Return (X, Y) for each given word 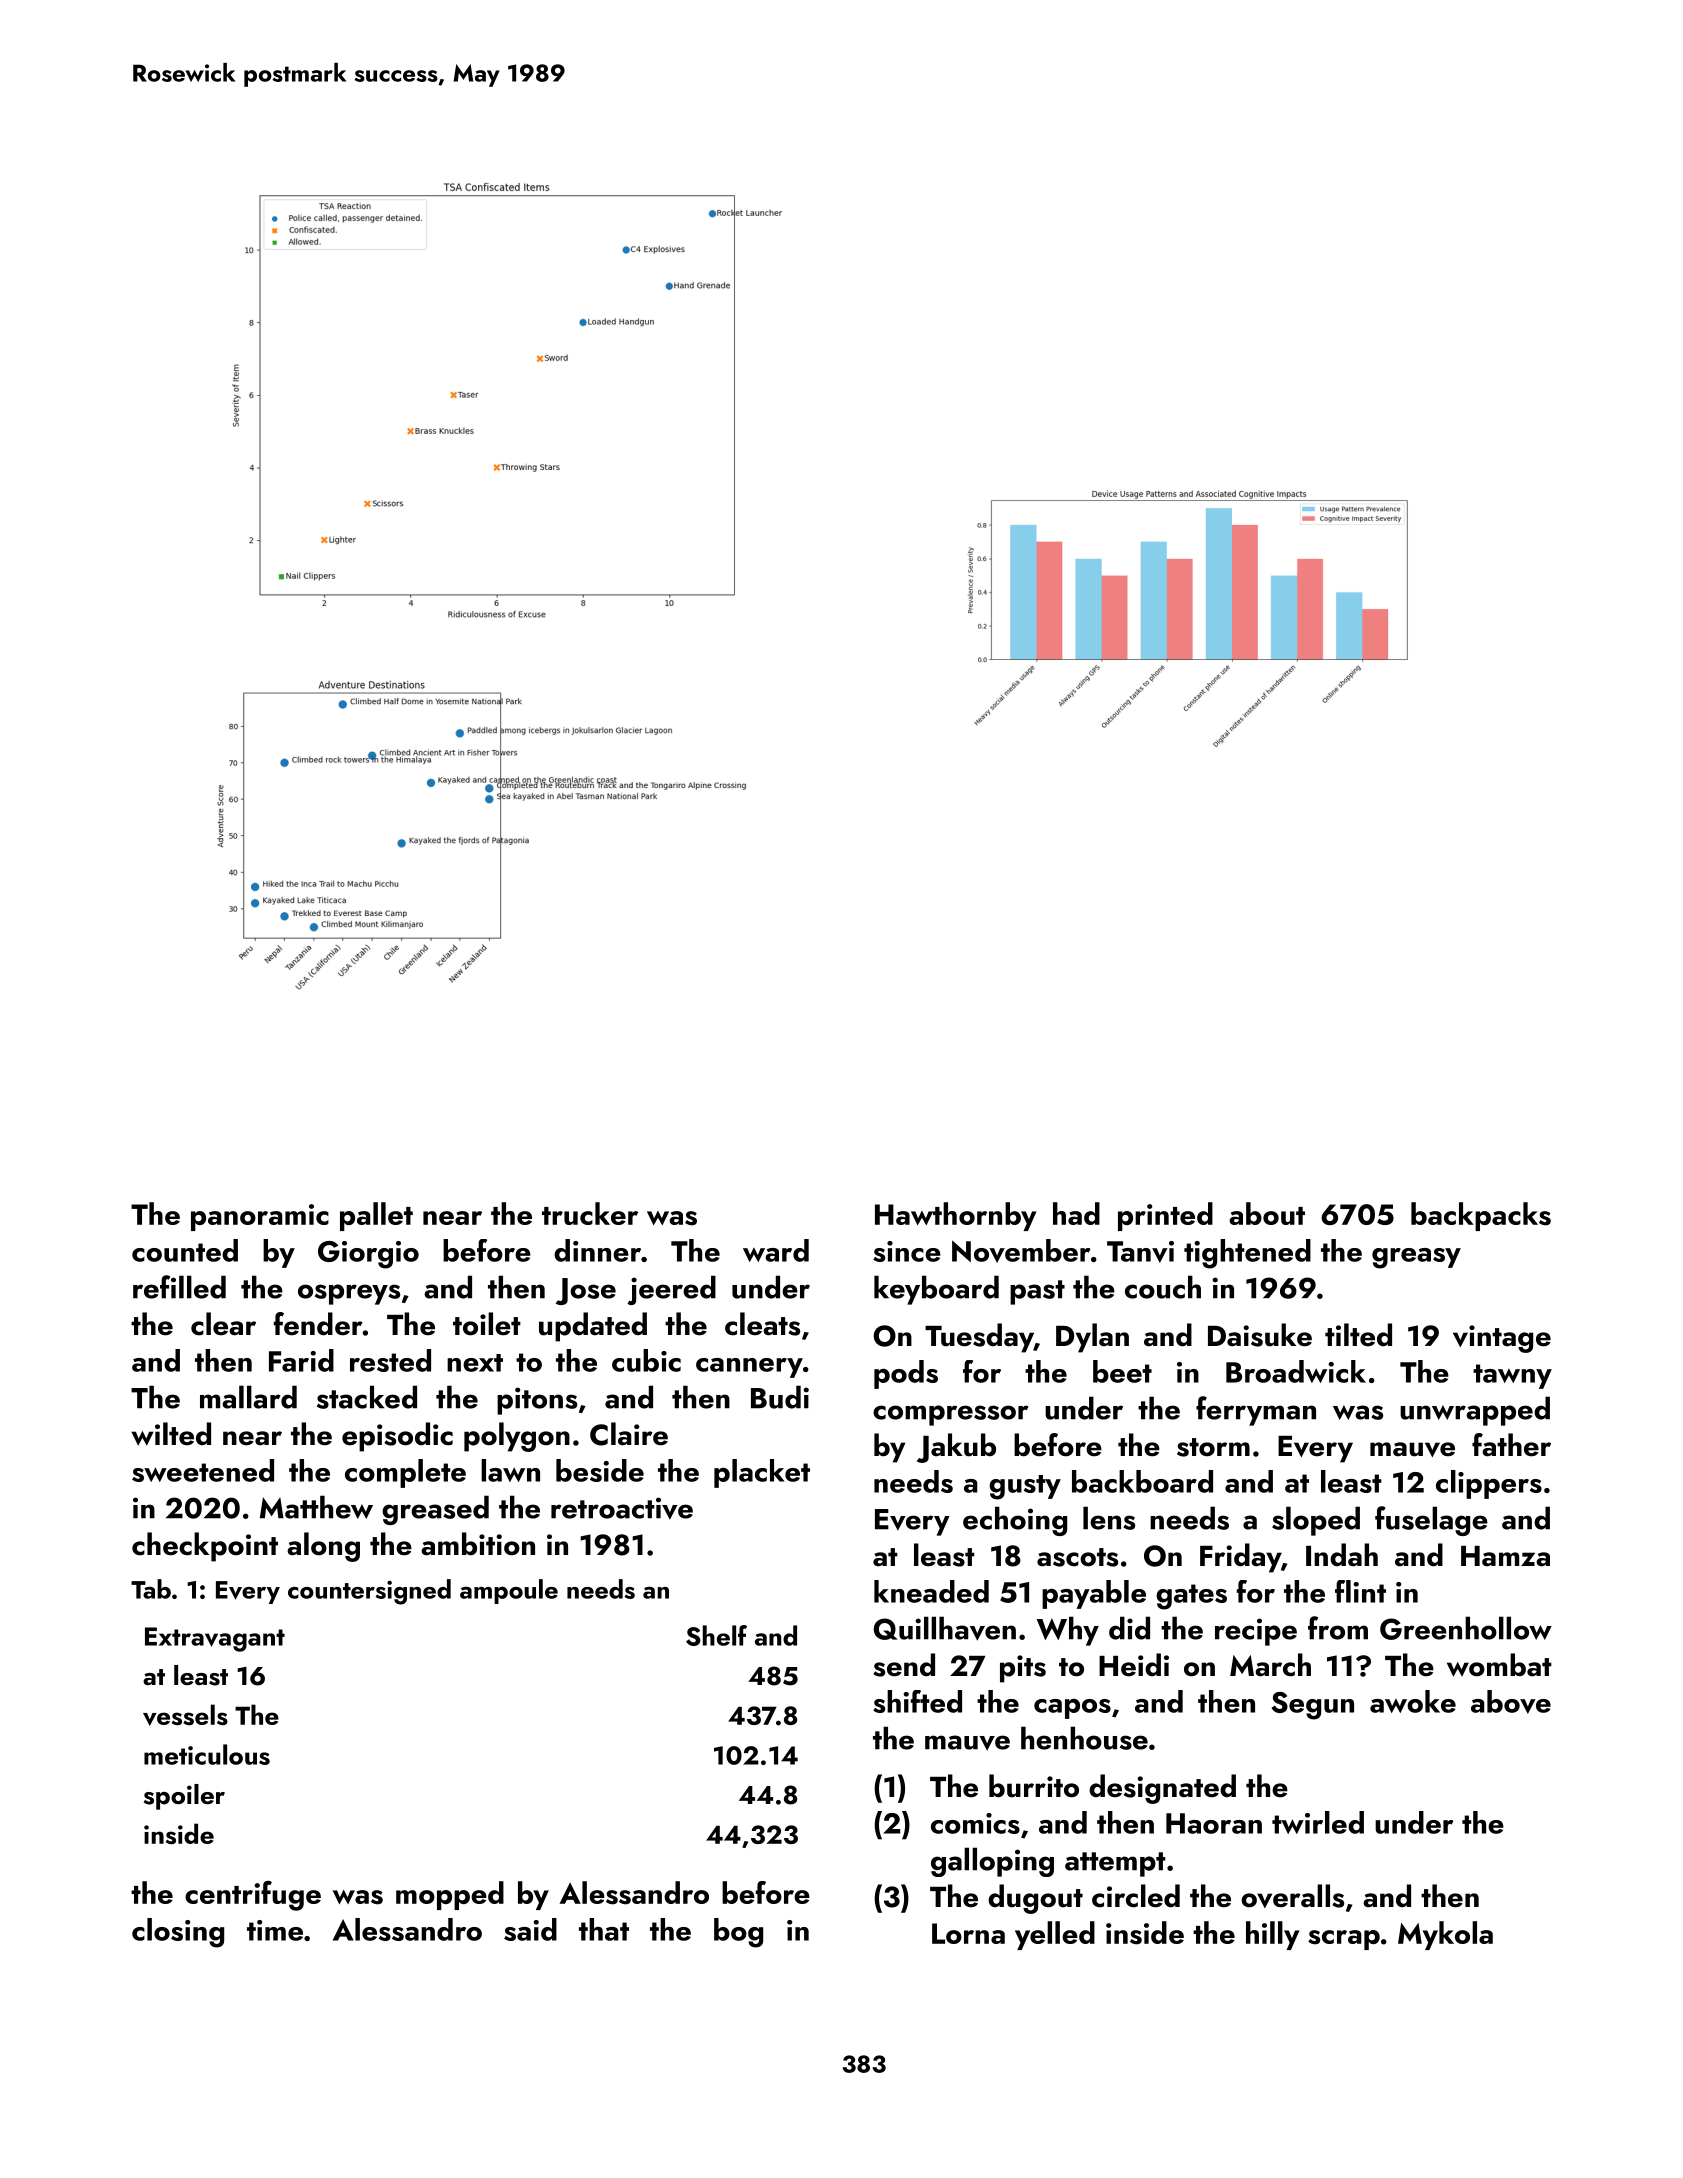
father (1511, 1445)
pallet (376, 1216)
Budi (780, 1397)
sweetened (203, 1470)
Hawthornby (955, 1216)
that (604, 1929)
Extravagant (215, 1639)
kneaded (931, 1591)
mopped (450, 1895)
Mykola (1445, 1935)
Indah (1342, 1555)
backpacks (1481, 1216)
